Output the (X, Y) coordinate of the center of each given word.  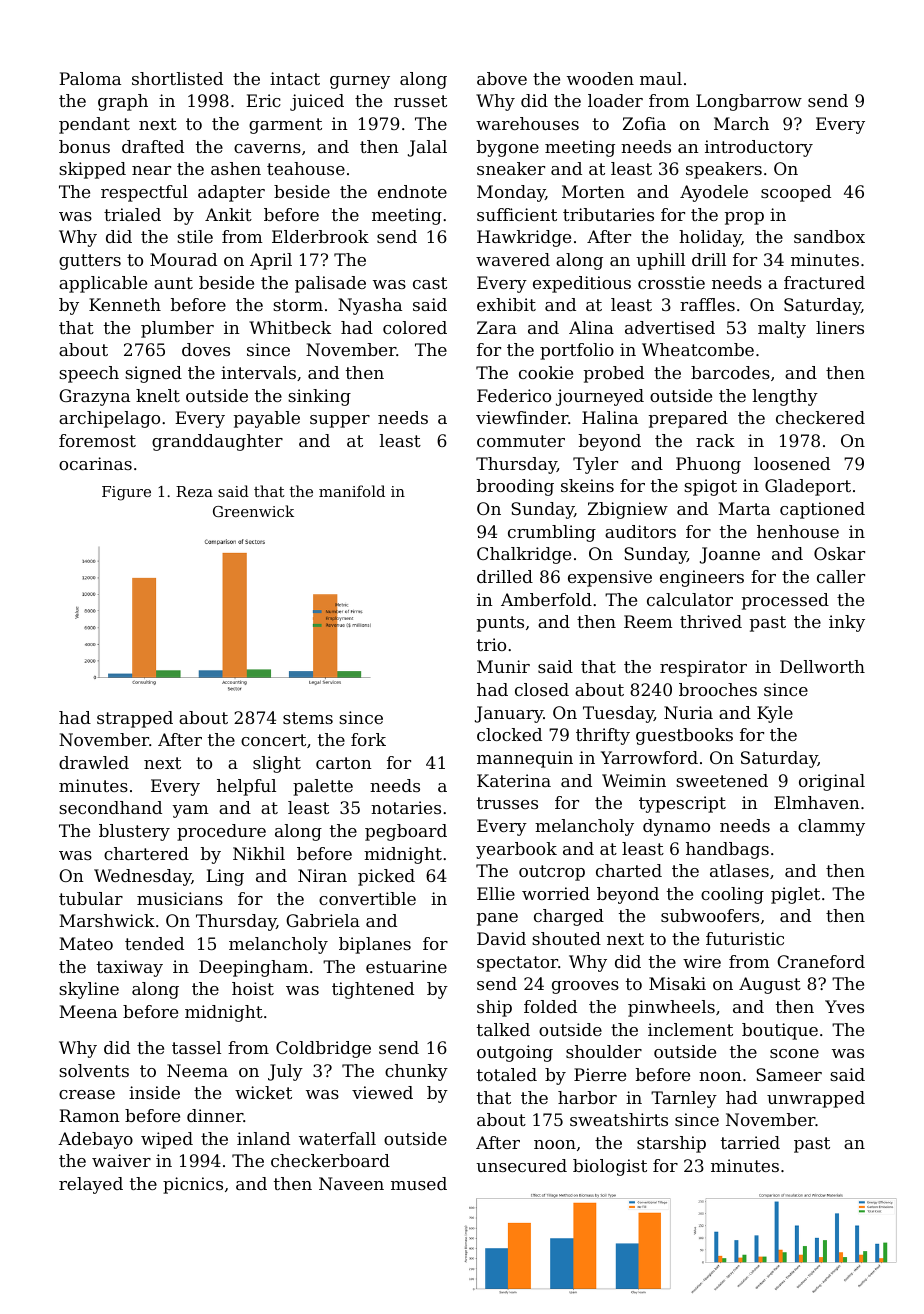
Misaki (677, 983)
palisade (330, 284)
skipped (92, 170)
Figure (126, 493)
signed (153, 374)
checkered (820, 417)
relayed (91, 1185)
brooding (515, 487)
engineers (702, 578)
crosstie (671, 282)
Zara (497, 327)
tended (154, 943)
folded (550, 1006)
